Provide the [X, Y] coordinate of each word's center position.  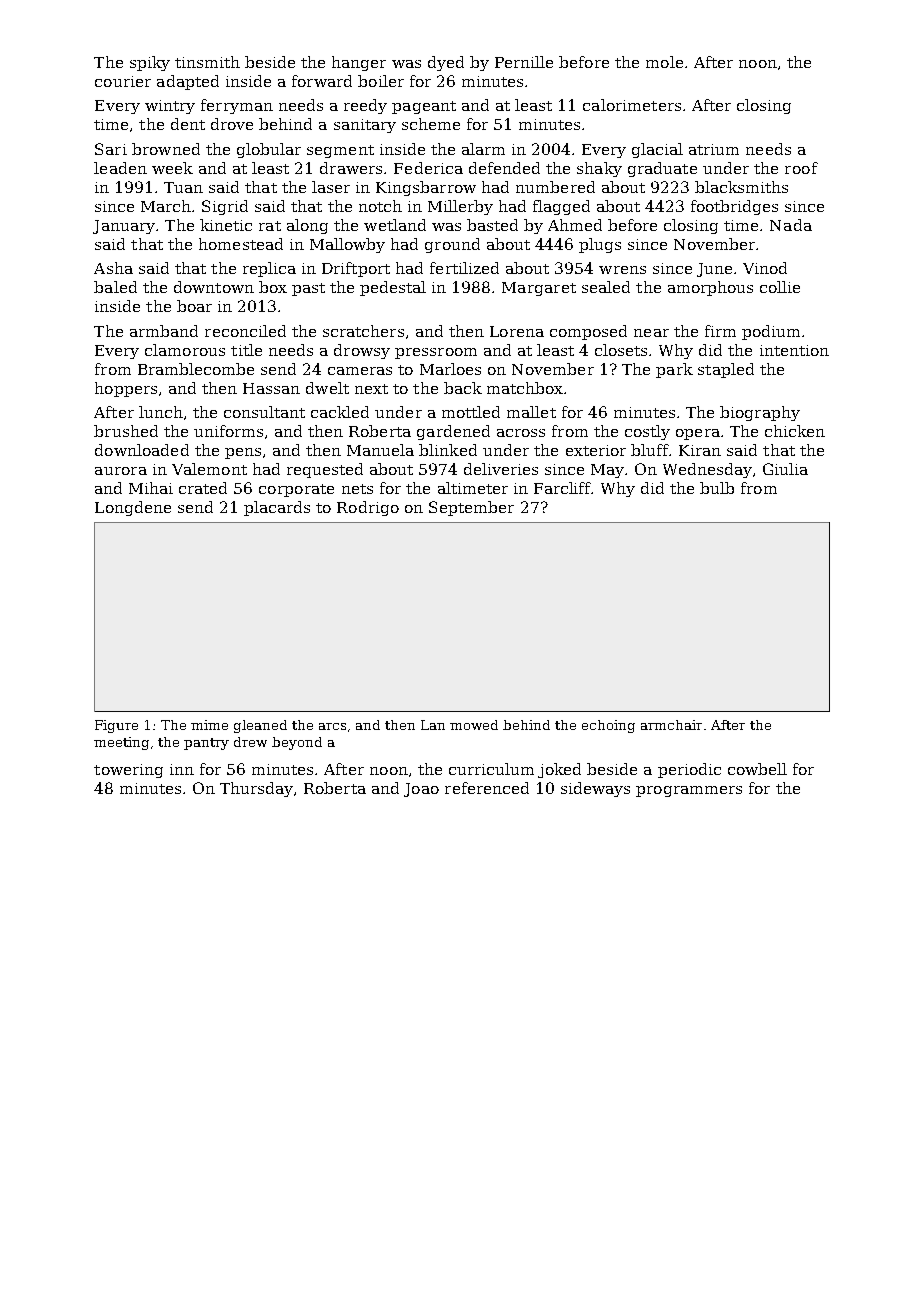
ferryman [237, 106]
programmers [689, 791]
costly [647, 432]
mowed [474, 725]
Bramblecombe [196, 369]
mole [664, 62]
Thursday [256, 789]
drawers [351, 168]
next [371, 389]
